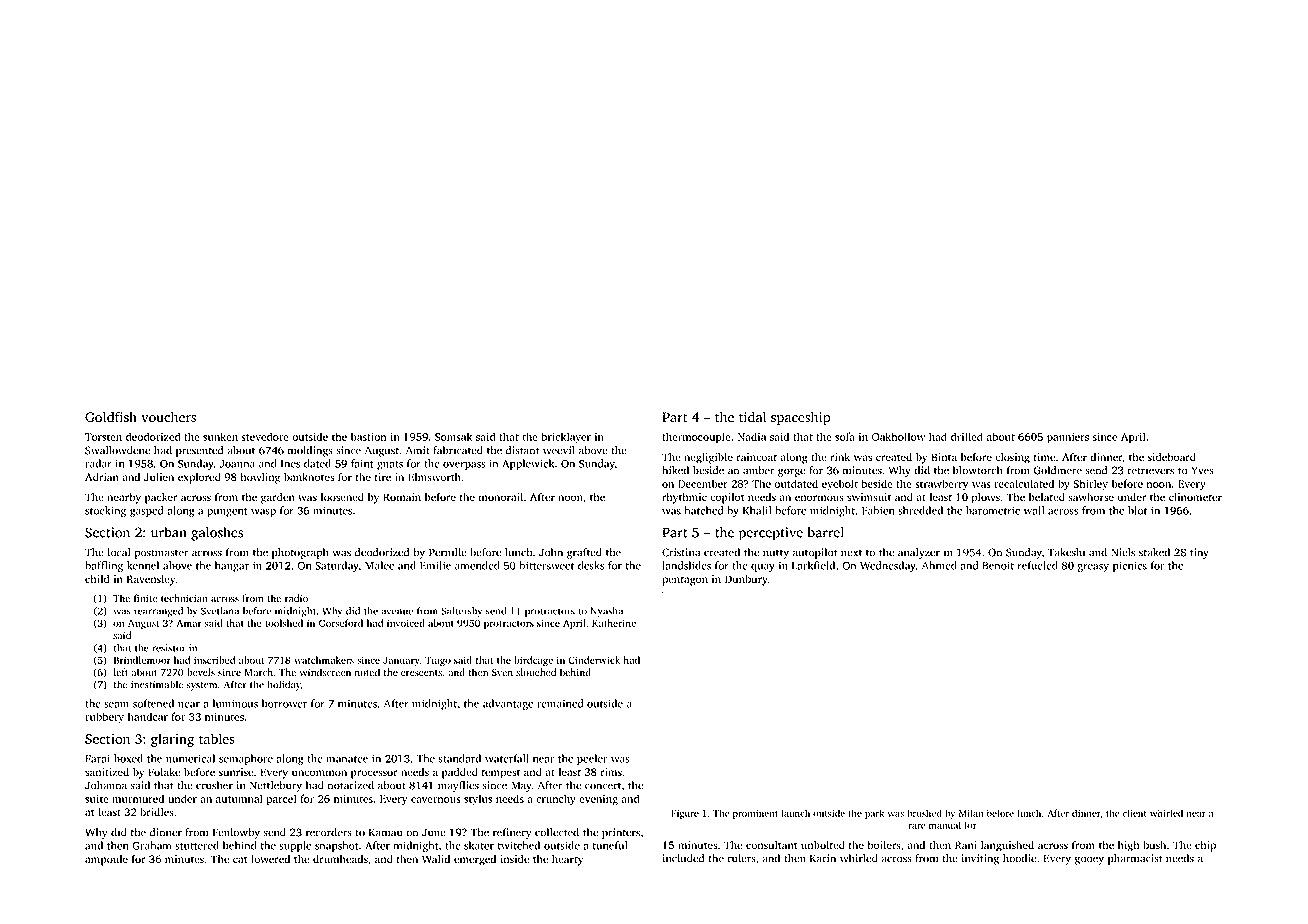 The width and height of the screenshot is (1308, 924). What do you see at coordinates (703, 483) in the screenshot?
I see `December` at bounding box center [703, 483].
